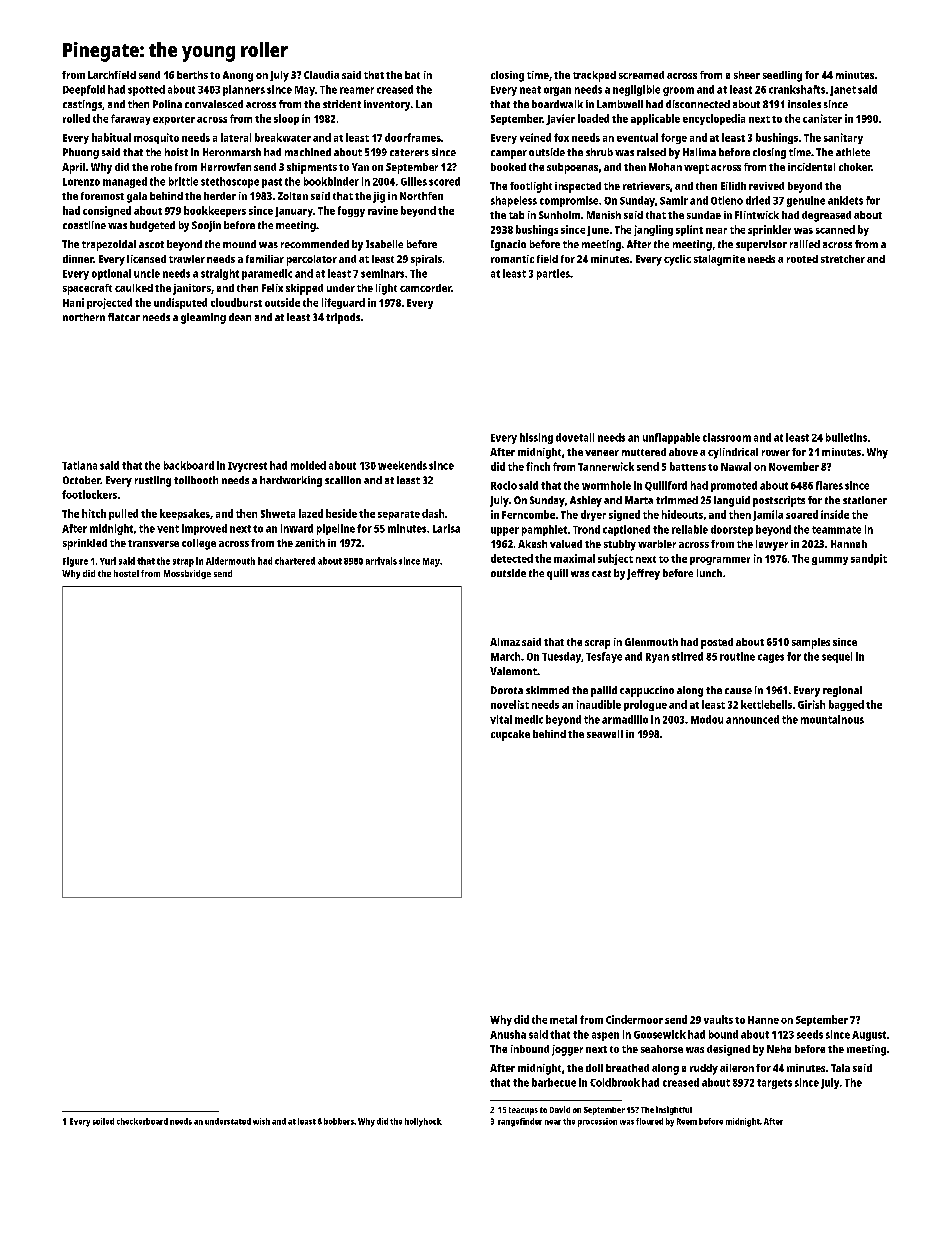 The width and height of the screenshot is (952, 1233). Describe the element at coordinates (103, 1121) in the screenshot. I see `soiled` at that location.
